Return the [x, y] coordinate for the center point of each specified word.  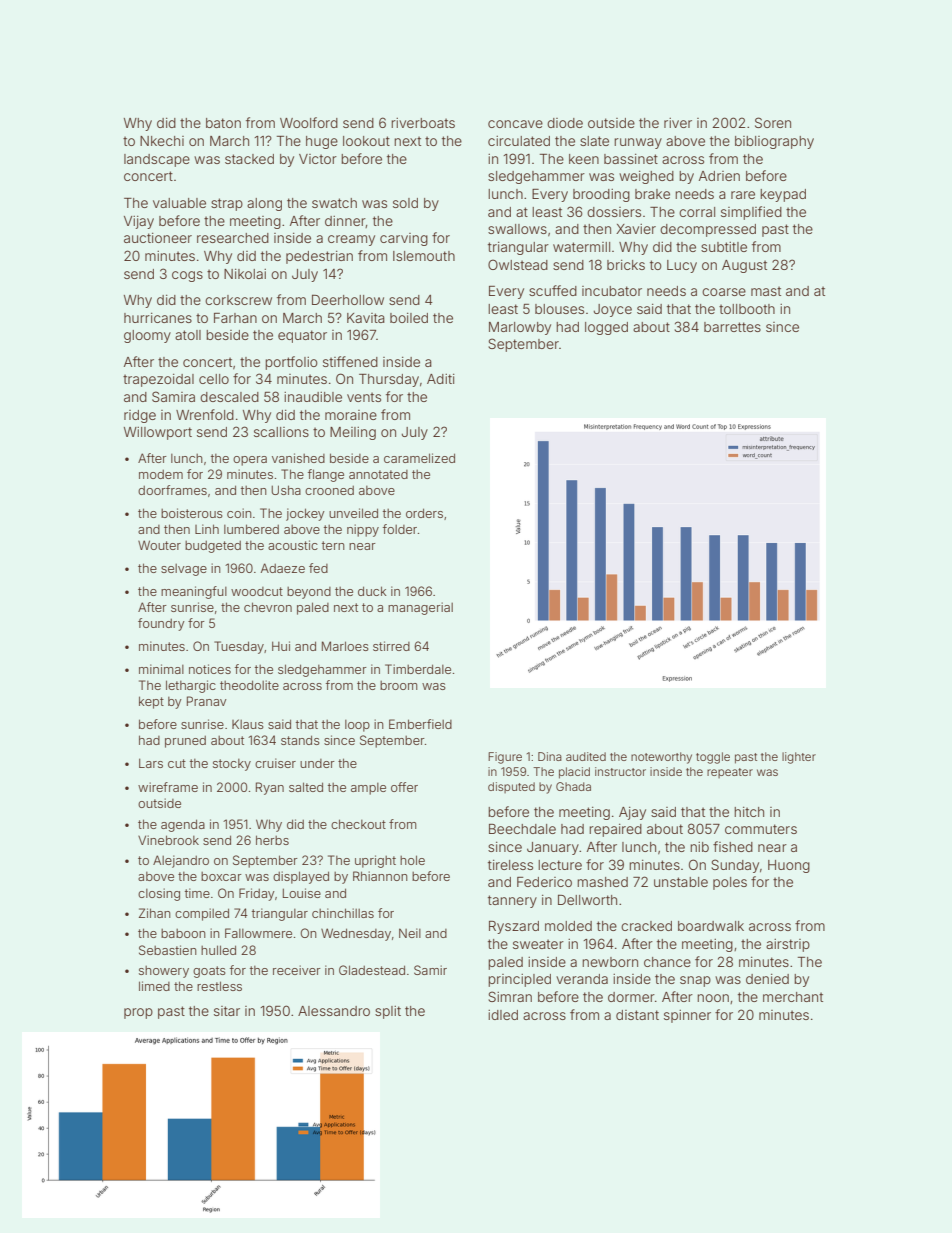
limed [154, 986]
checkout [358, 824]
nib [699, 847]
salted [306, 787]
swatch [334, 203]
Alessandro [334, 1011]
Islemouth [424, 256]
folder [400, 529]
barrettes [732, 327]
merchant [793, 997]
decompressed [708, 230]
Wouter [159, 545]
